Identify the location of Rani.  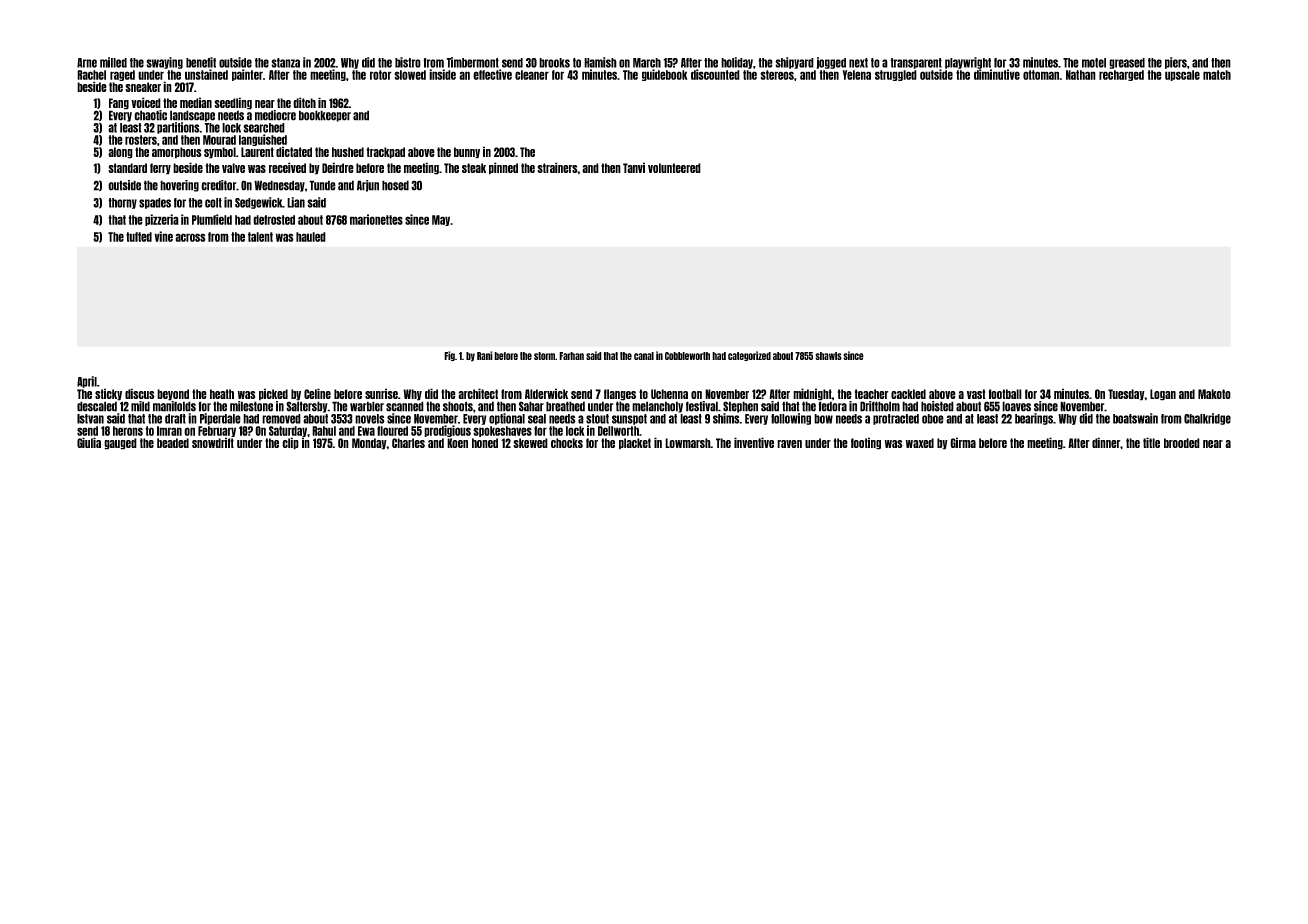
(485, 355).
